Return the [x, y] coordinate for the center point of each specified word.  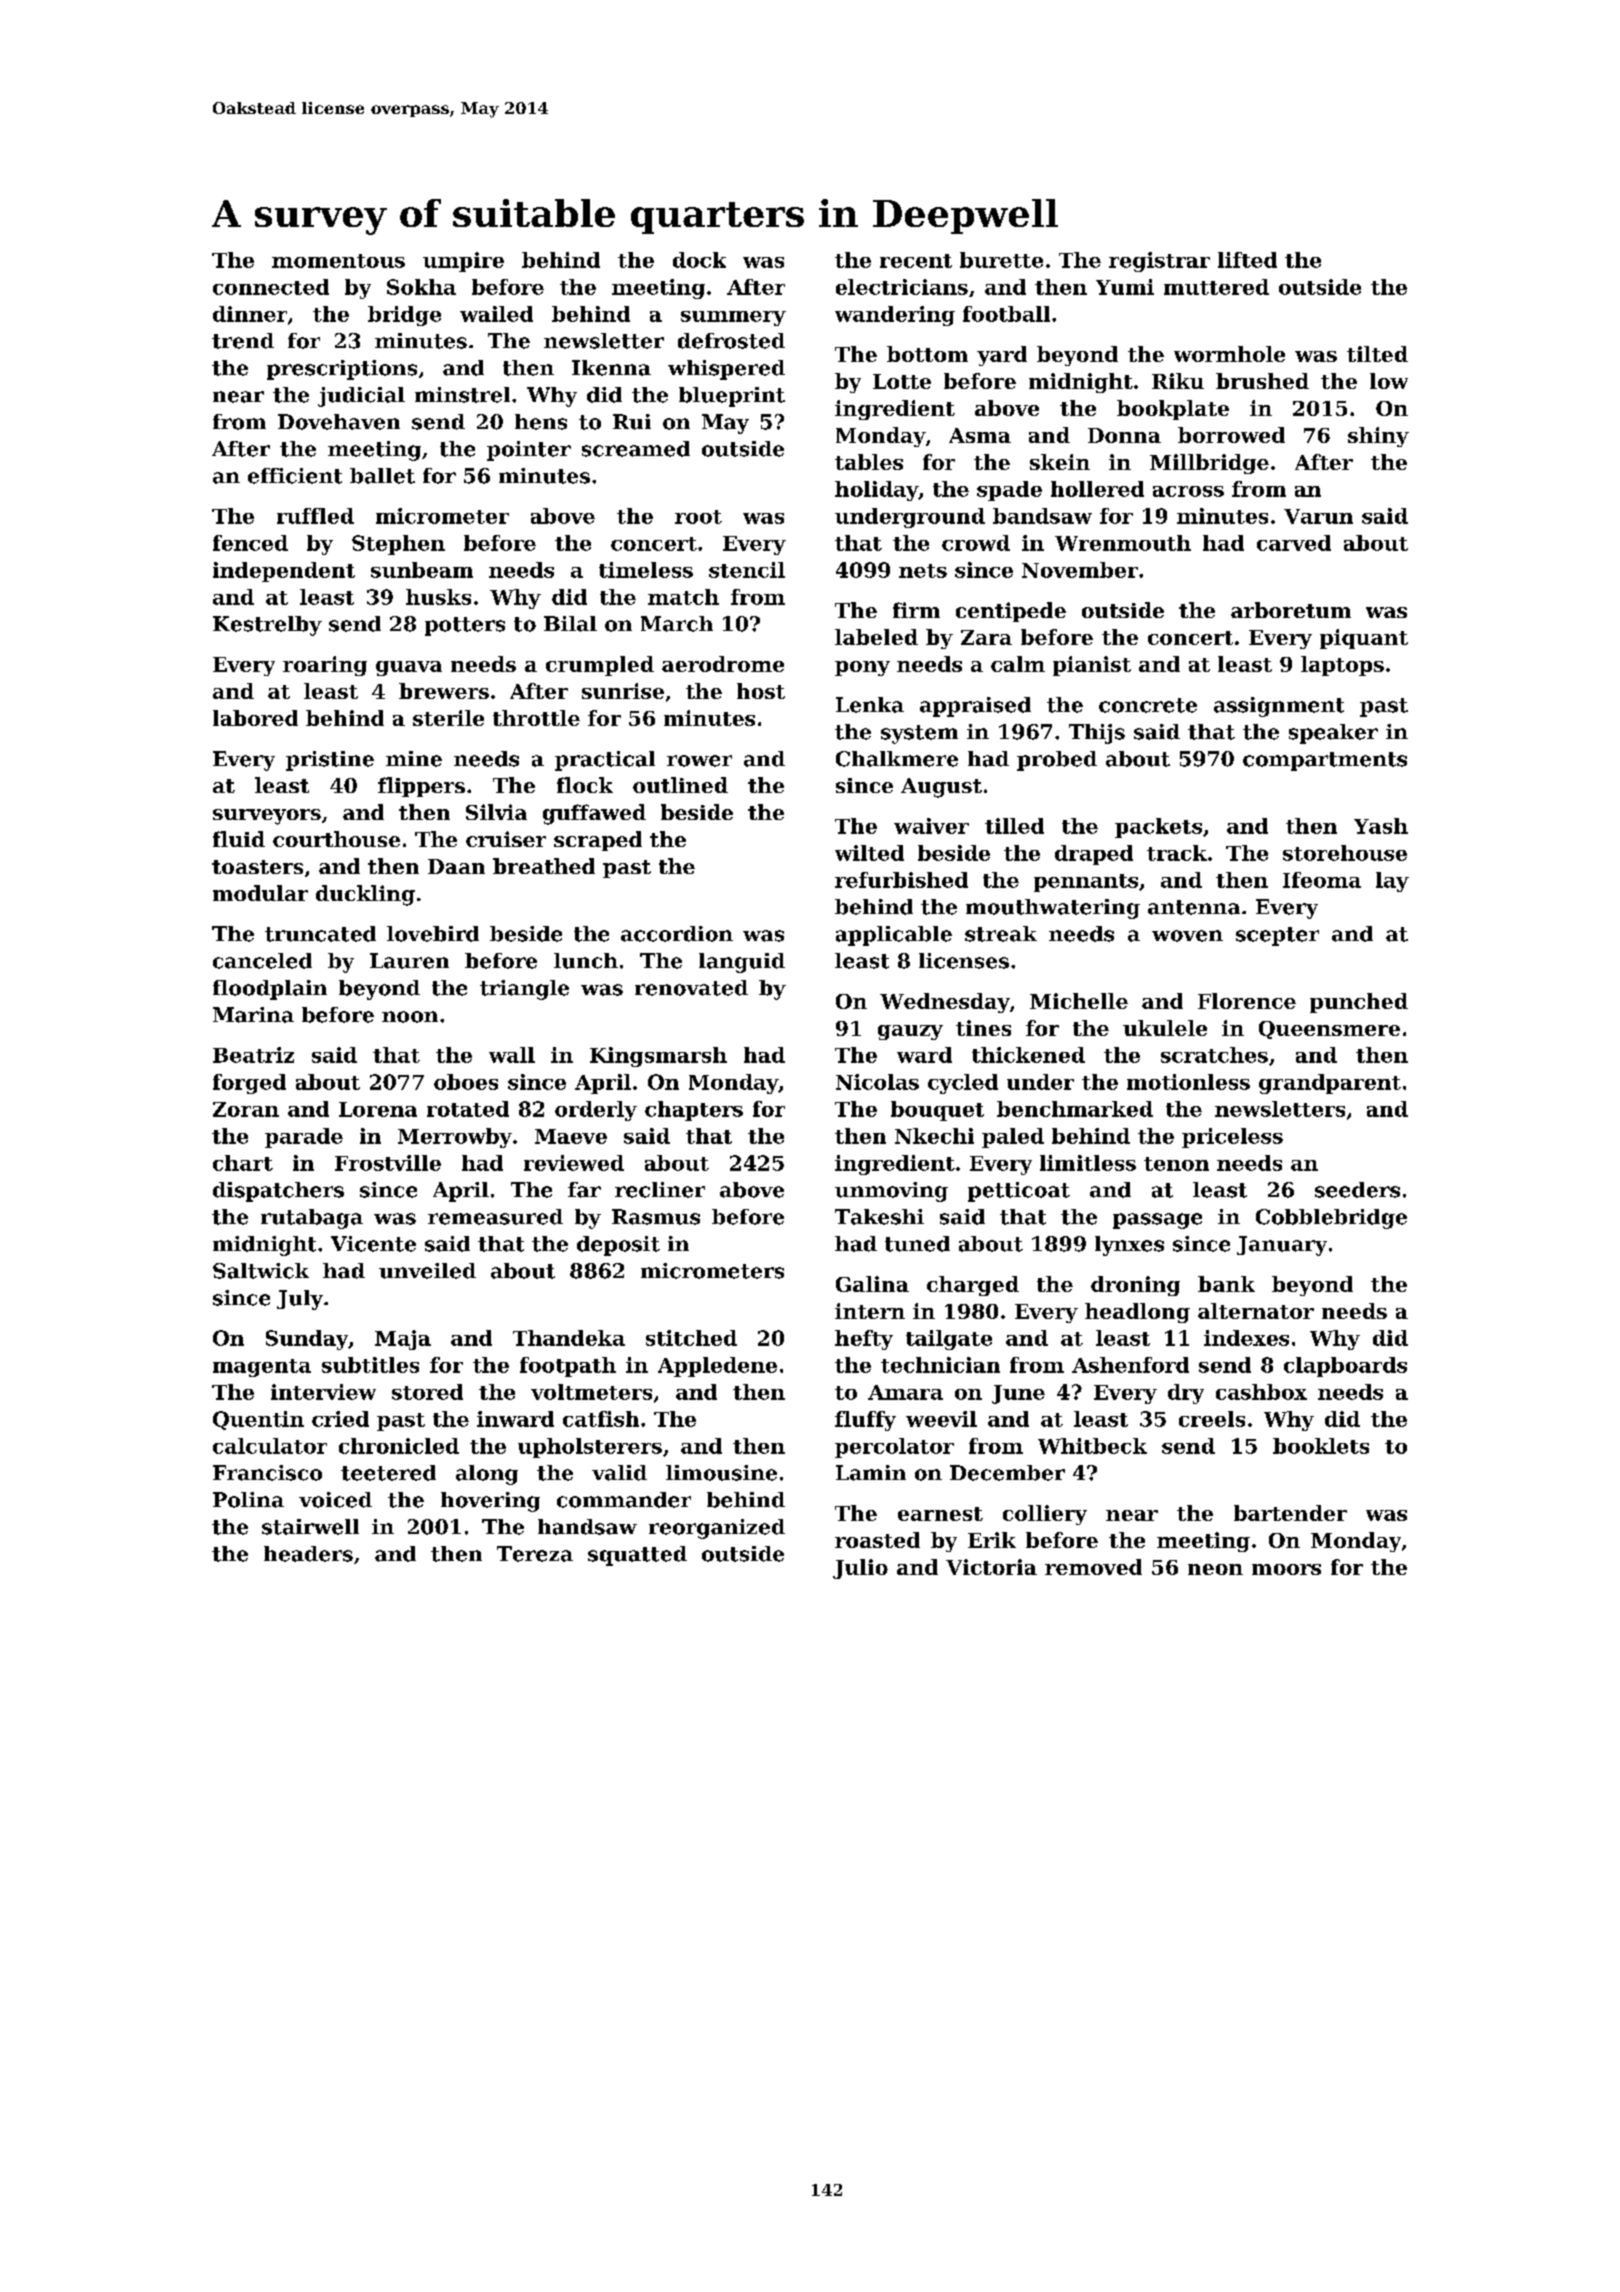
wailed [496, 314]
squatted [637, 1556]
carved [1294, 543]
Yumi [1125, 287]
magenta [262, 1368]
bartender [1290, 1513]
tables [869, 462]
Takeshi [879, 1217]
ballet [382, 476]
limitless [1088, 1163]
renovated [691, 988]
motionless [1188, 1082]
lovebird [433, 934]
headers [308, 1554]
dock [699, 260]
